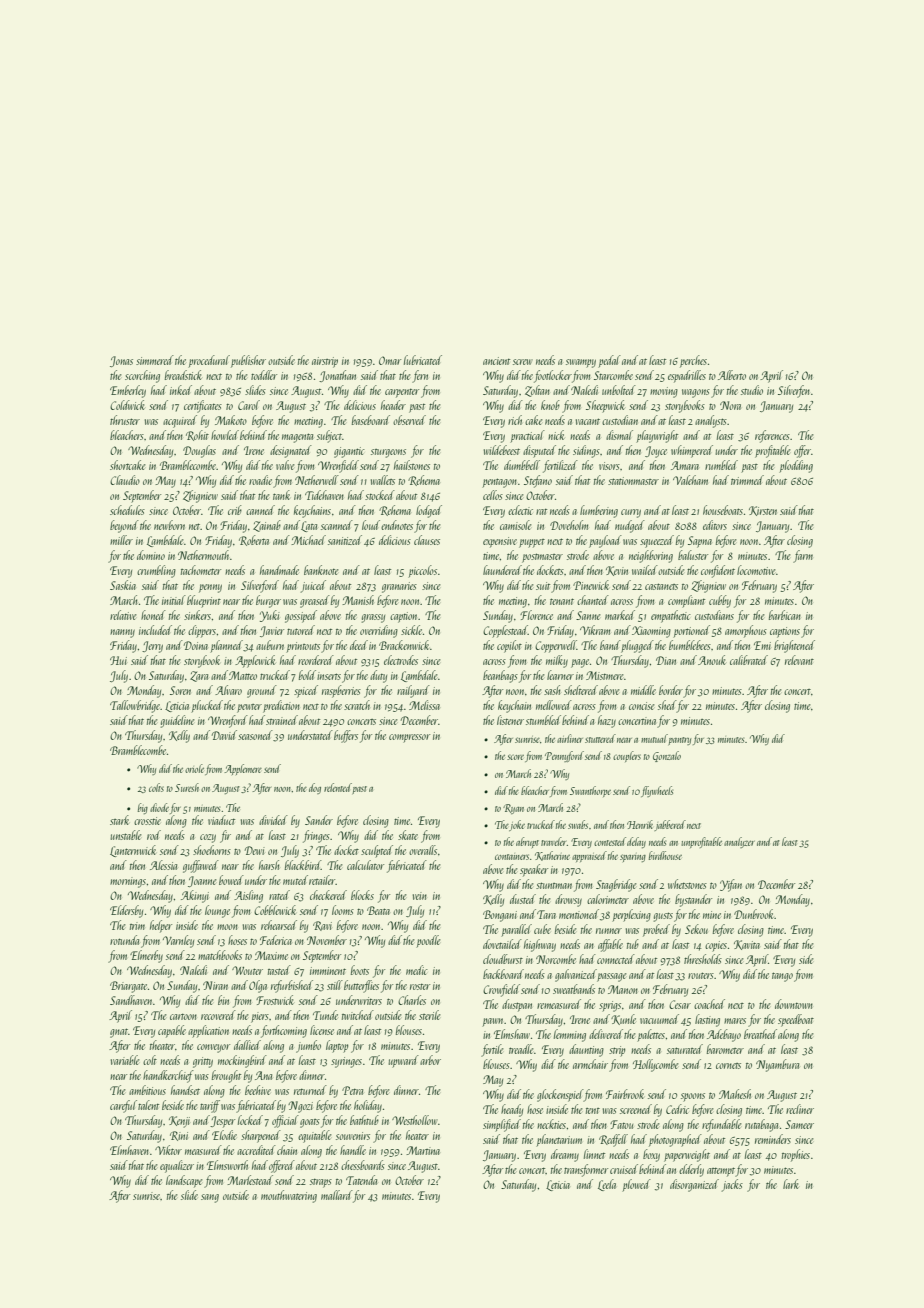 This screenshot has width=924, height=1308. I want to click on guideline, so click(177, 721).
